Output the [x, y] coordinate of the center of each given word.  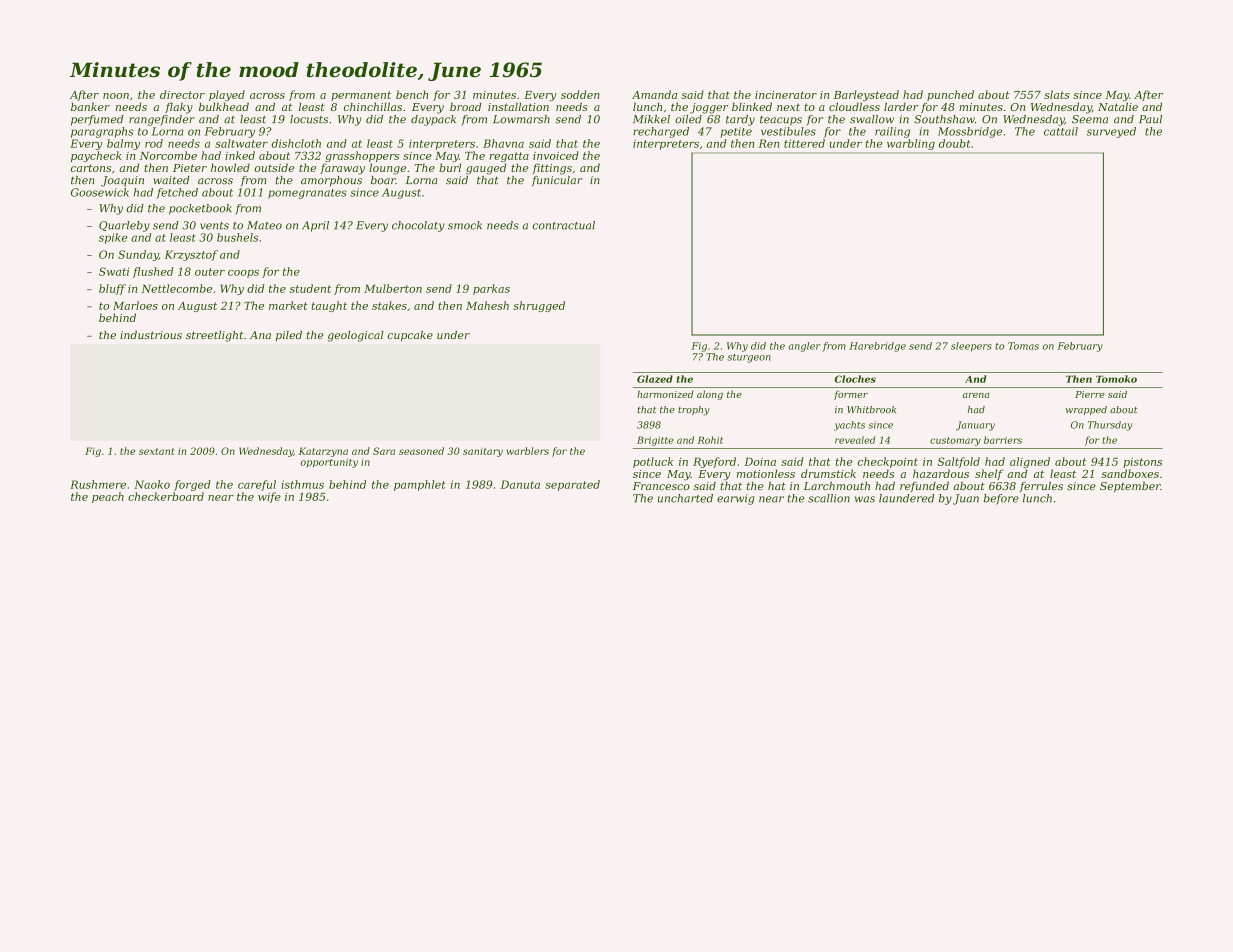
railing [892, 132]
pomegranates [307, 194]
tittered [804, 143]
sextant [156, 451]
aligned [1030, 462]
